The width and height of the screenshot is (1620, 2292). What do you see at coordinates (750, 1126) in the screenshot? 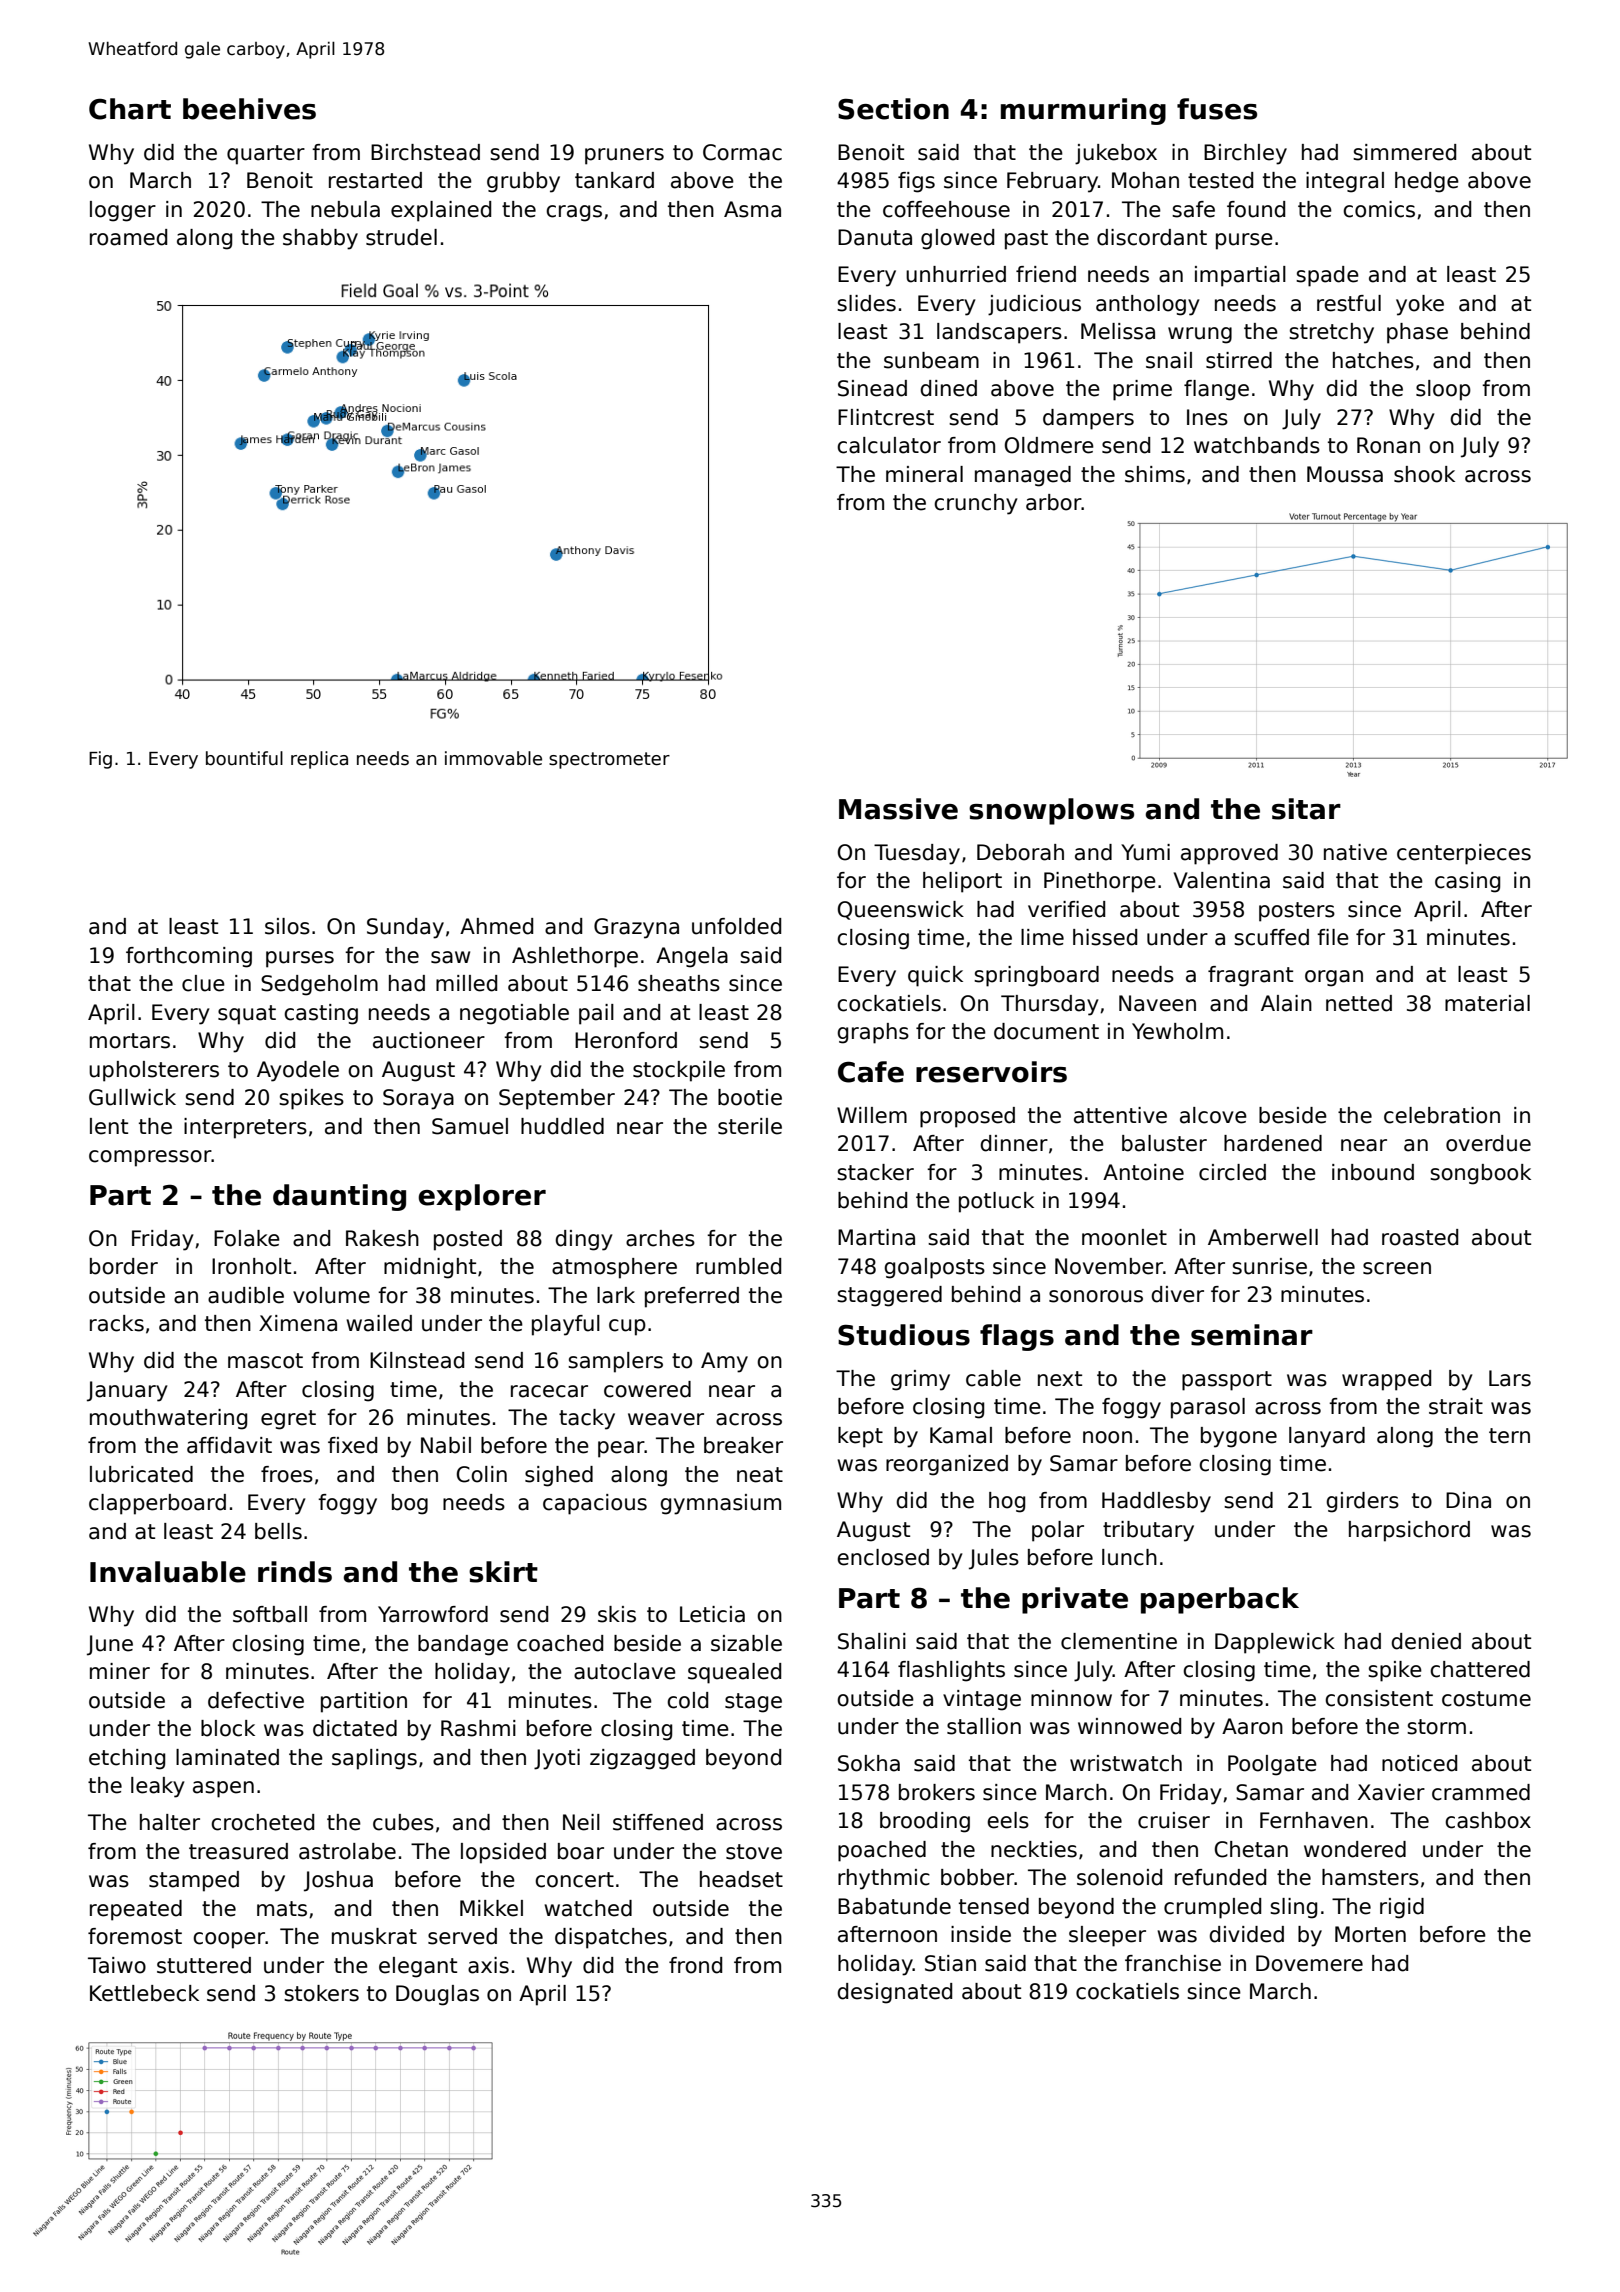
I see `sterile` at bounding box center [750, 1126].
